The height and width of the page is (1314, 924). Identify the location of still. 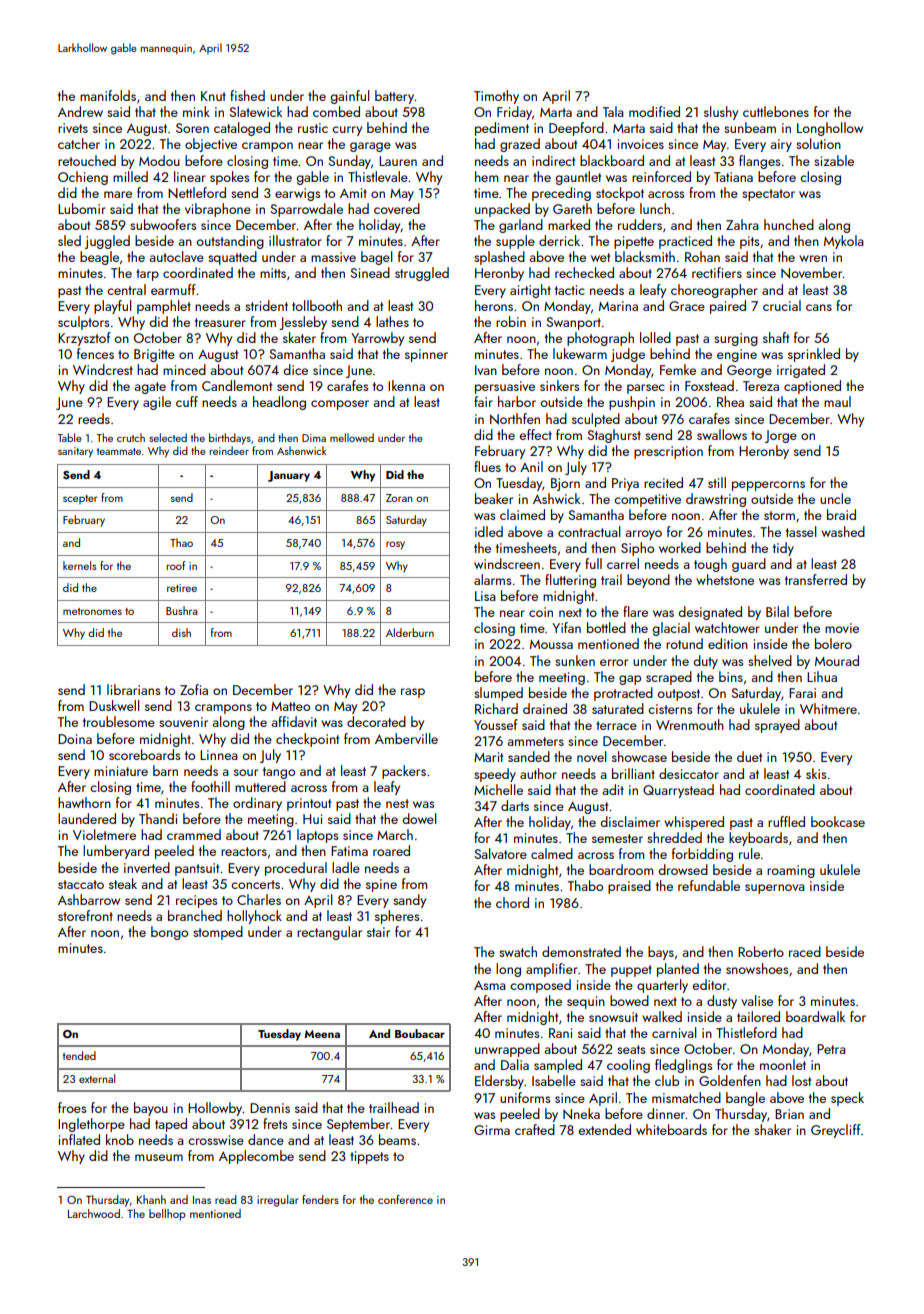
(717, 482).
